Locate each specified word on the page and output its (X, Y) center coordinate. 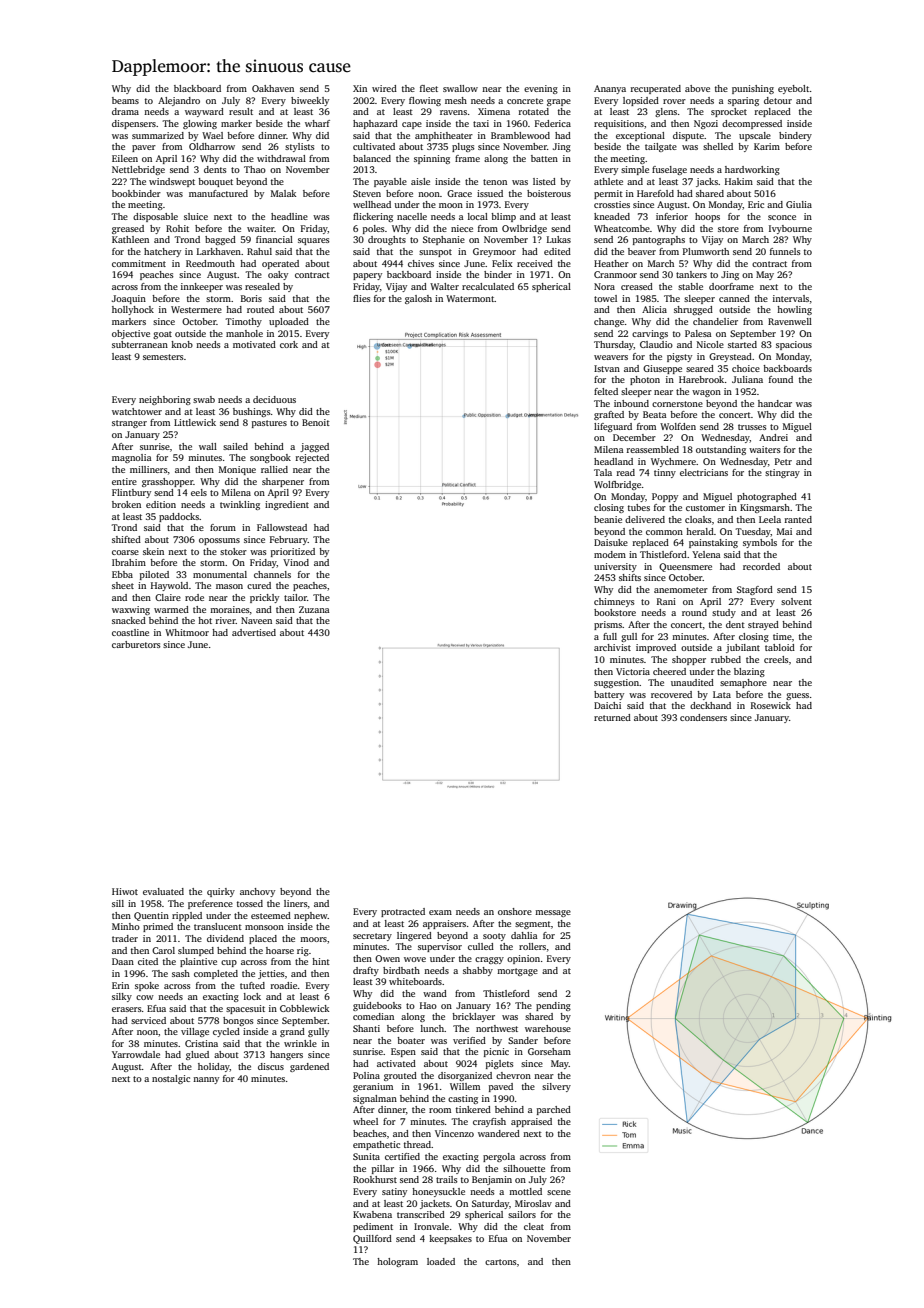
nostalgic (171, 1079)
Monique (237, 470)
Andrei (773, 437)
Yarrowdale (136, 1054)
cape (412, 125)
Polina (366, 1075)
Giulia (799, 204)
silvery (556, 1087)
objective (131, 334)
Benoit (316, 422)
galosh (418, 299)
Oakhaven (273, 88)
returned (612, 717)
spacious (794, 345)
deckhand (710, 705)
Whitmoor (187, 632)
